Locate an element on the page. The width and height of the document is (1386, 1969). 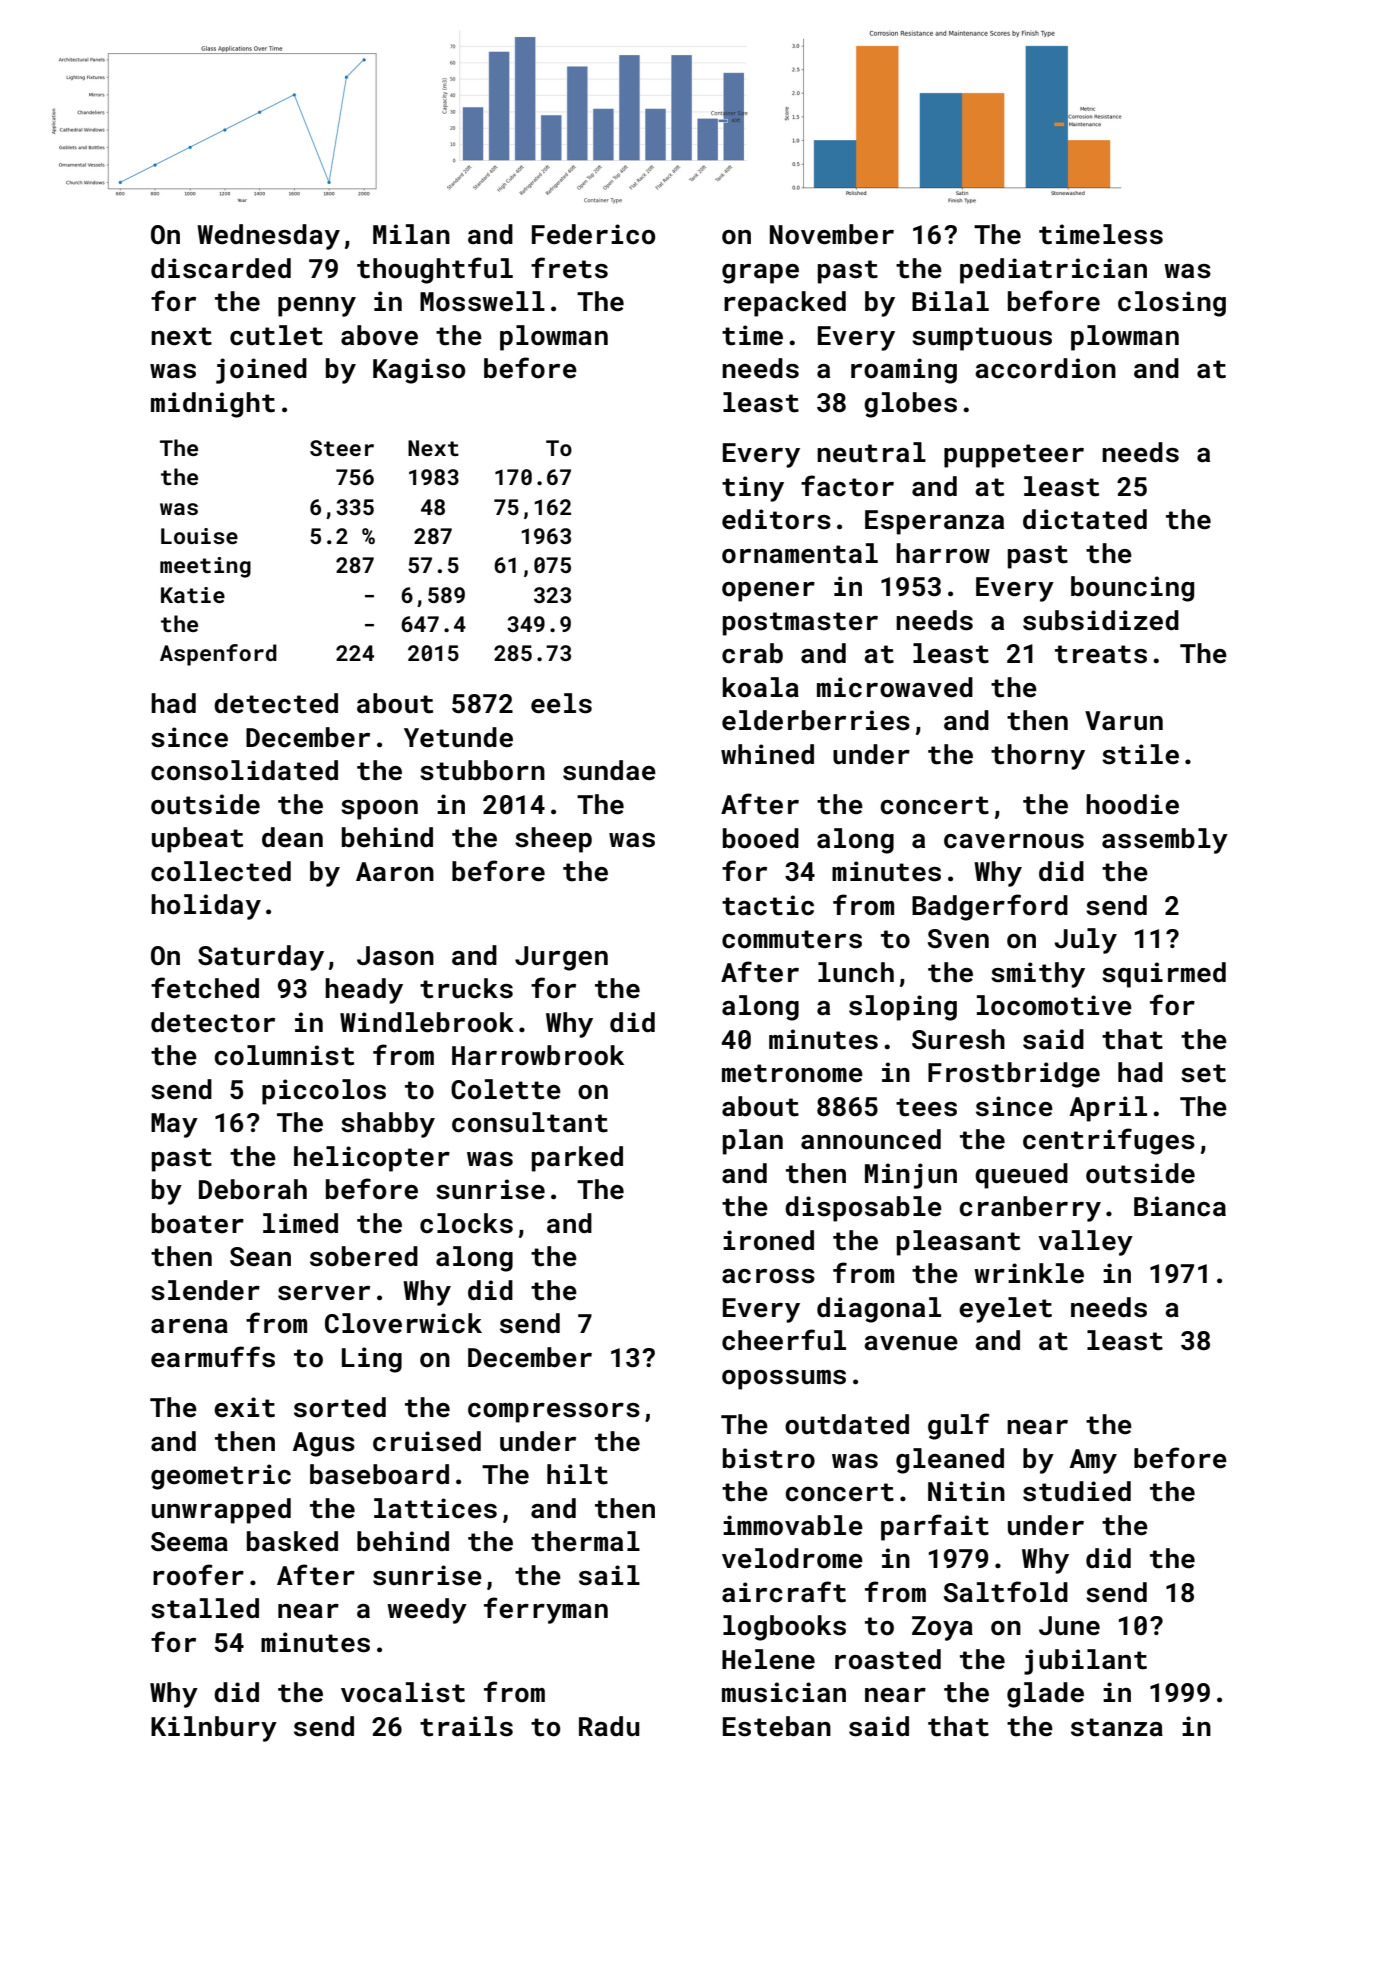
clocks is located at coordinates (466, 1223).
